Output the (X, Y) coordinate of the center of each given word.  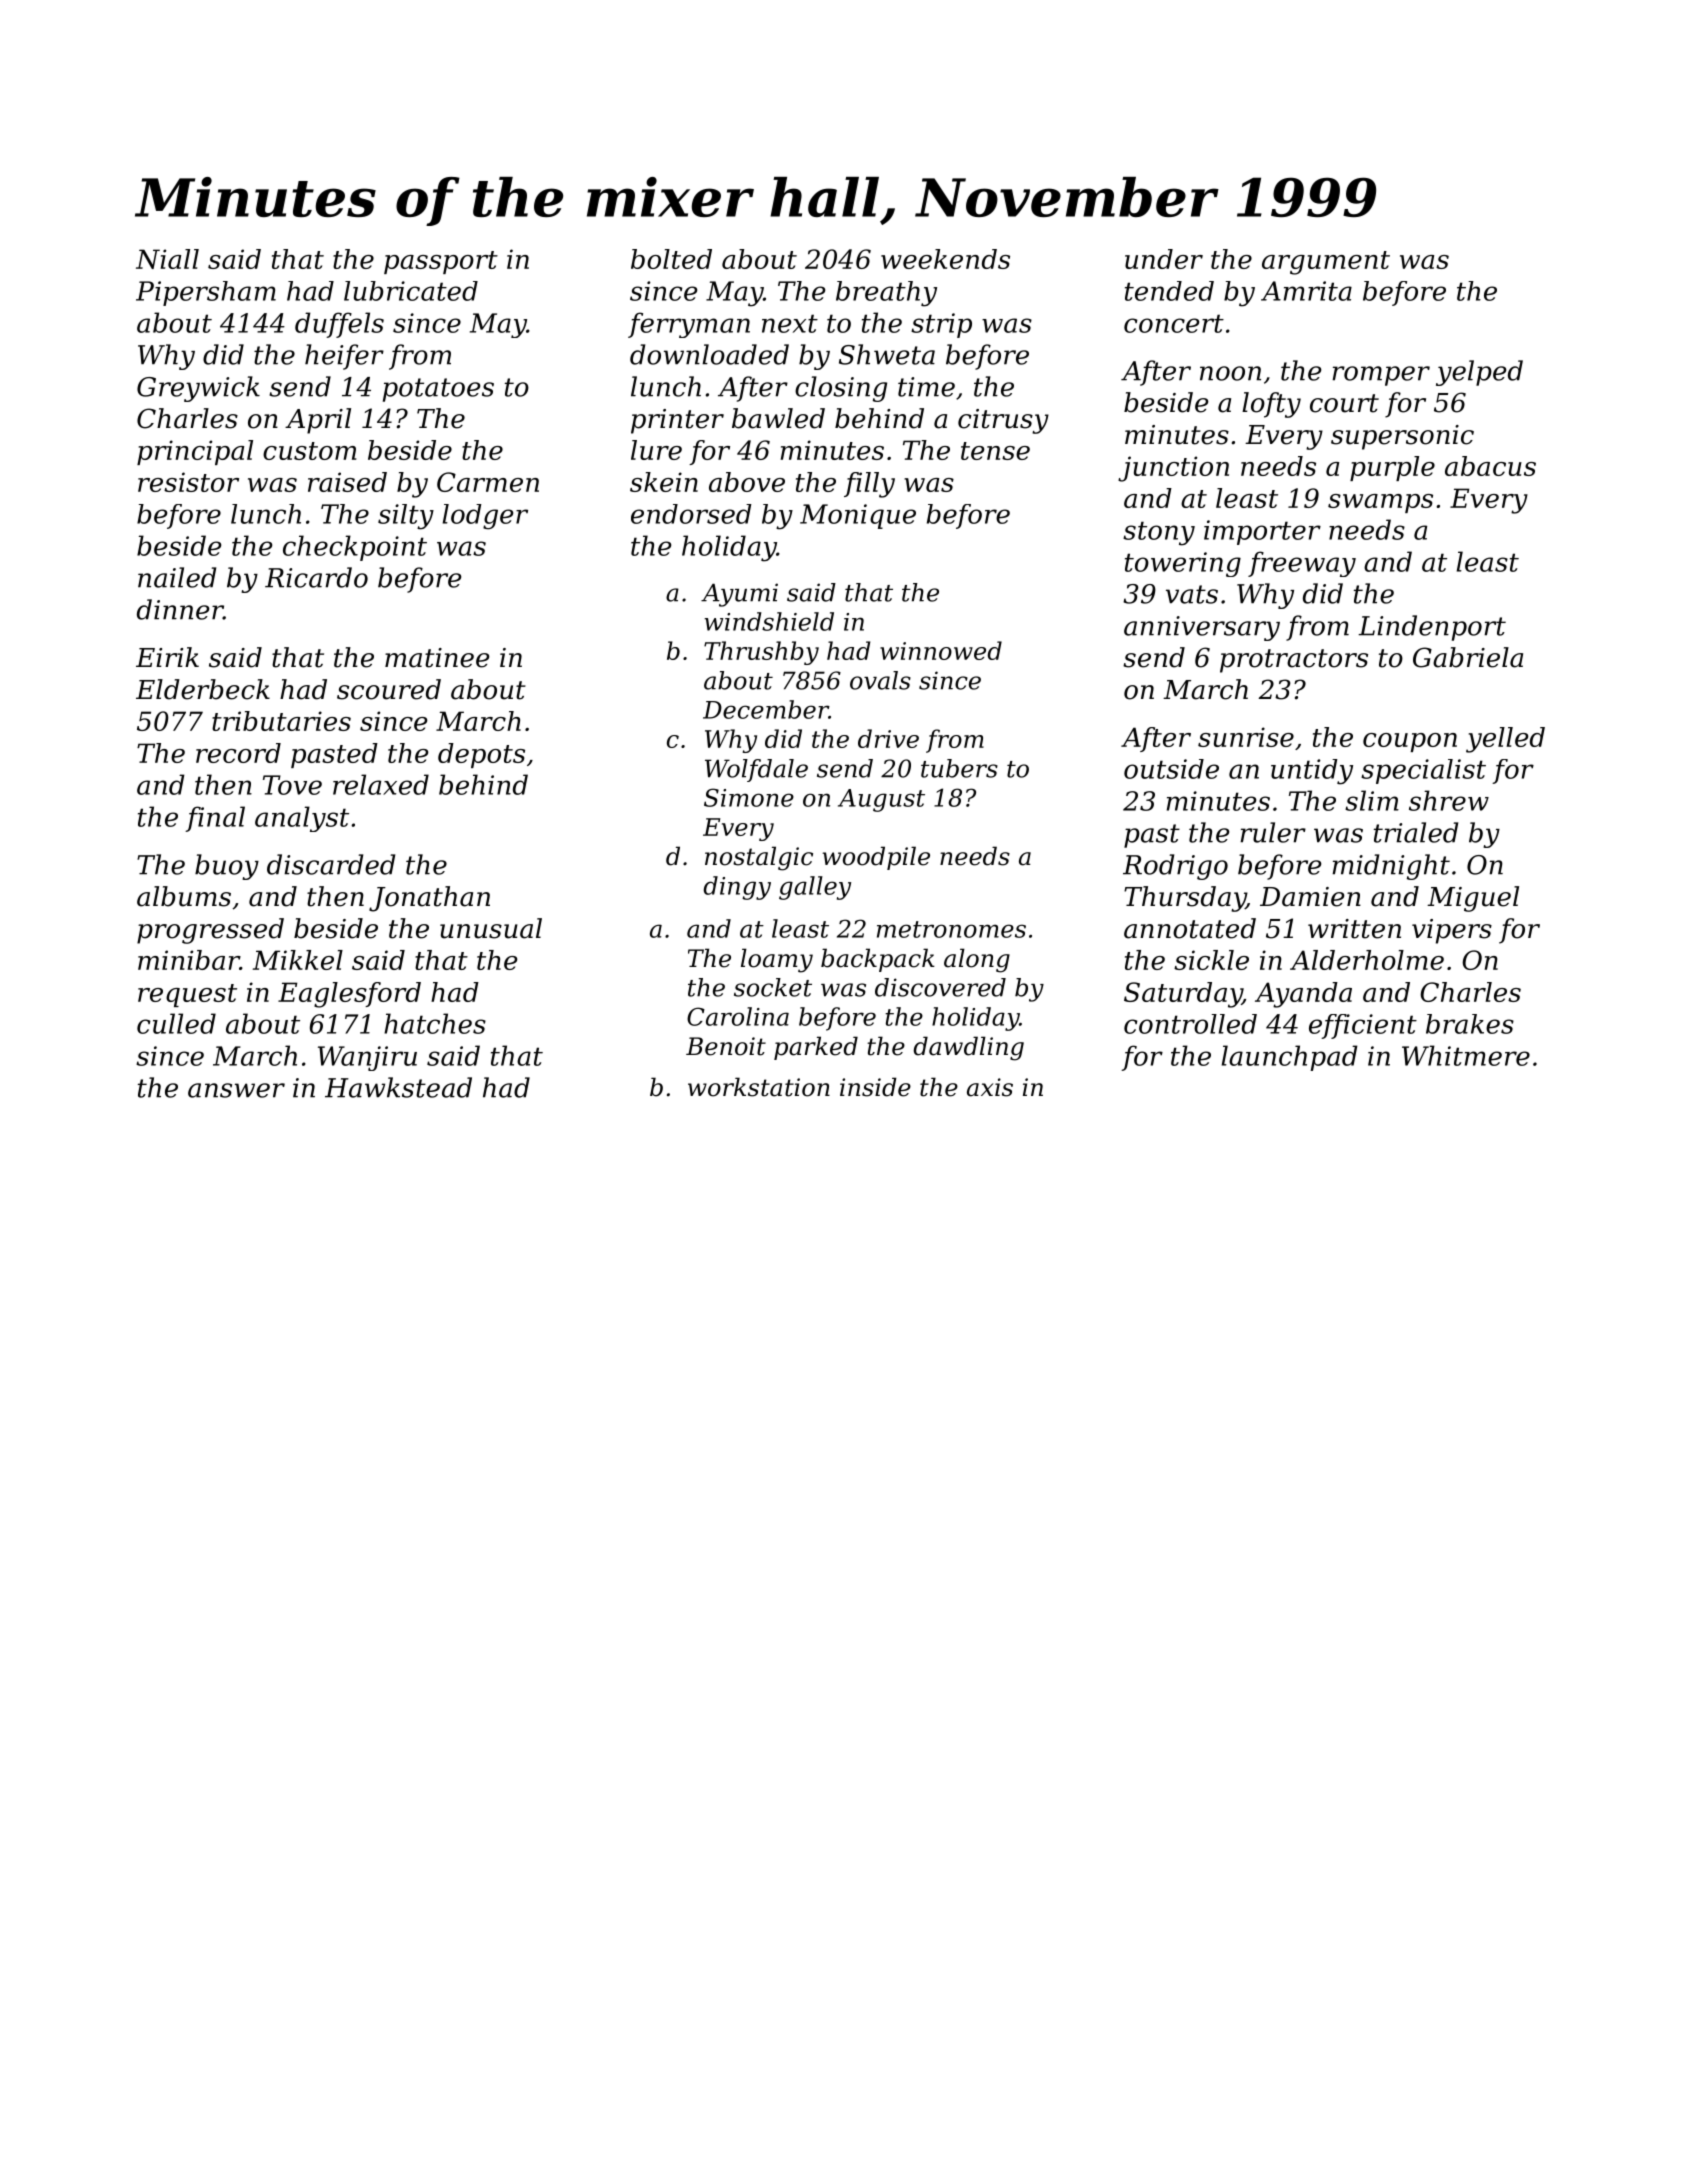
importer (1262, 532)
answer (236, 1090)
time (926, 387)
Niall (167, 259)
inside (875, 1087)
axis (990, 1087)
